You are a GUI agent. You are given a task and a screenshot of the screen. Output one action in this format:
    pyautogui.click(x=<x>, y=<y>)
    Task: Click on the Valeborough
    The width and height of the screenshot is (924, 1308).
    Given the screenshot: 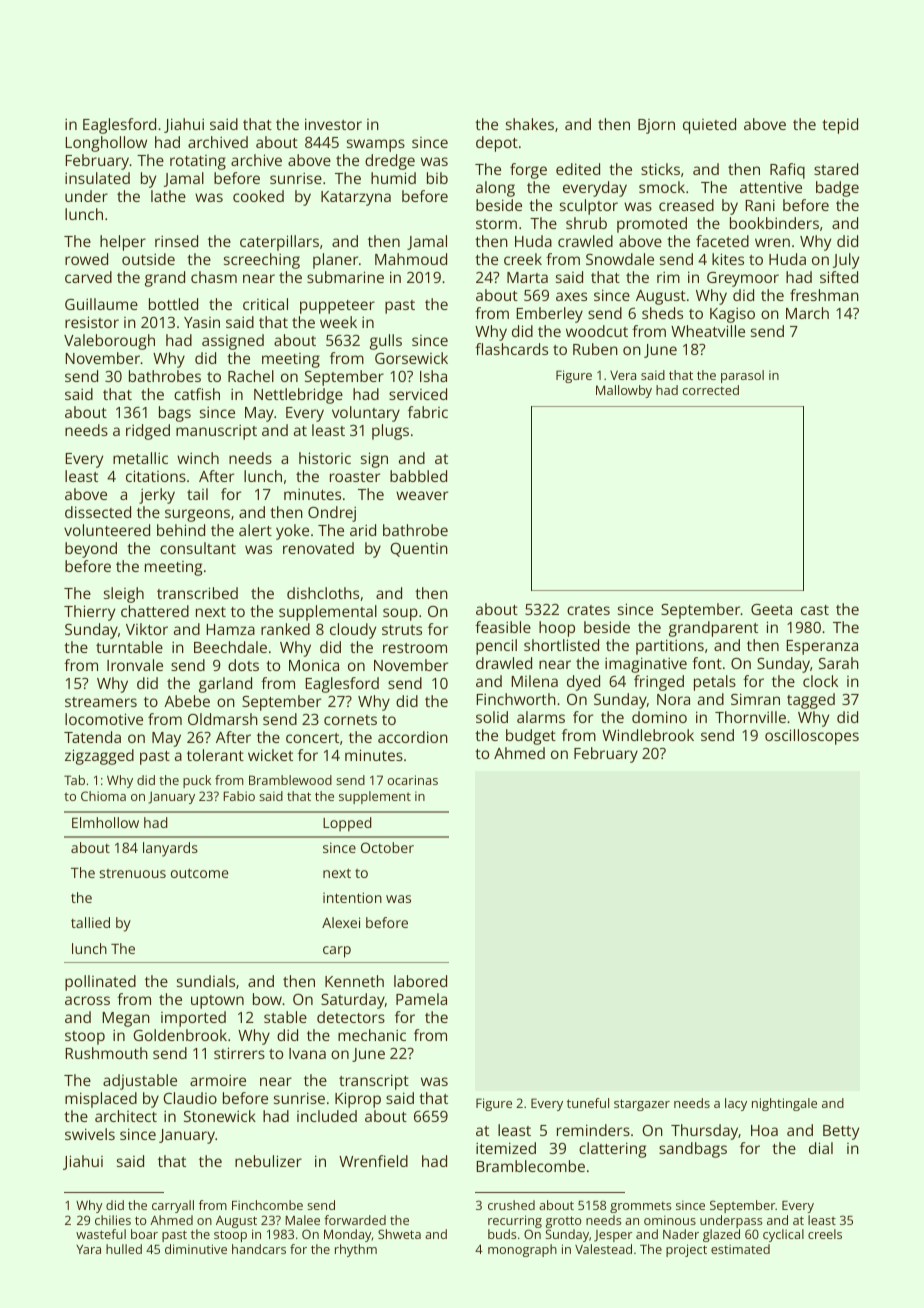 What is the action you would take?
    pyautogui.click(x=109, y=342)
